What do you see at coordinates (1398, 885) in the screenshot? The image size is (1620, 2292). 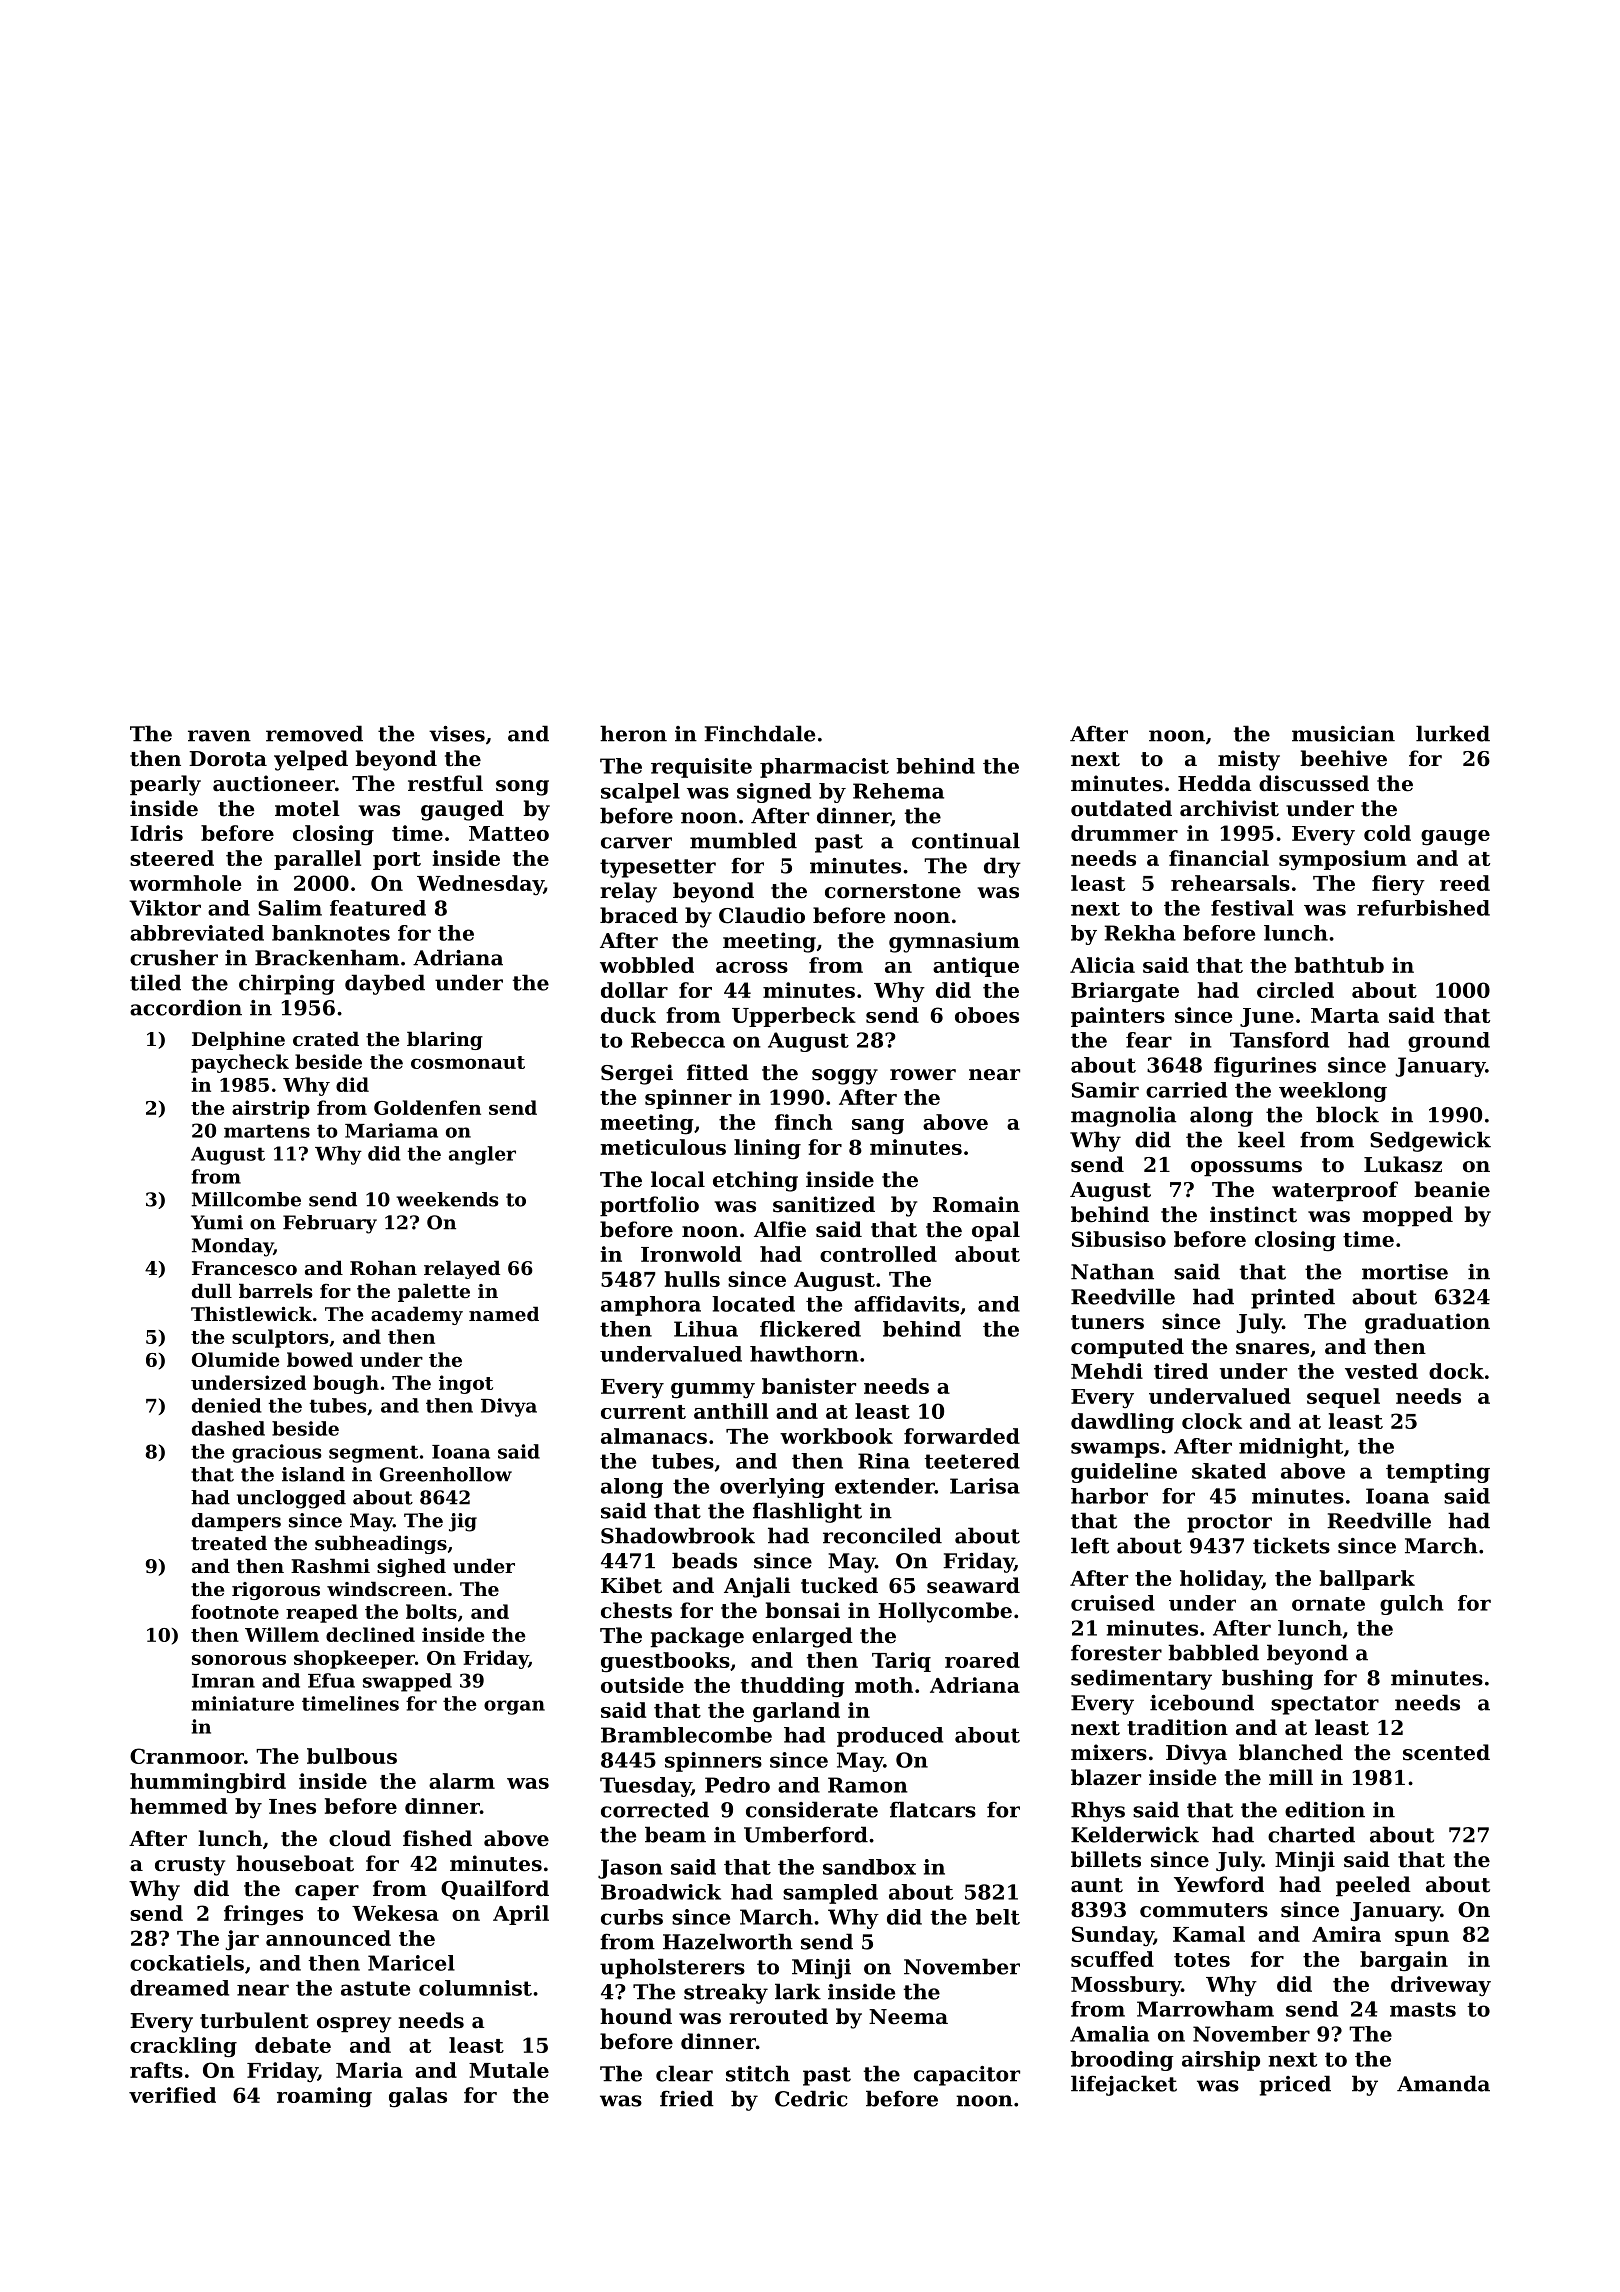 I see `fiery` at bounding box center [1398, 885].
